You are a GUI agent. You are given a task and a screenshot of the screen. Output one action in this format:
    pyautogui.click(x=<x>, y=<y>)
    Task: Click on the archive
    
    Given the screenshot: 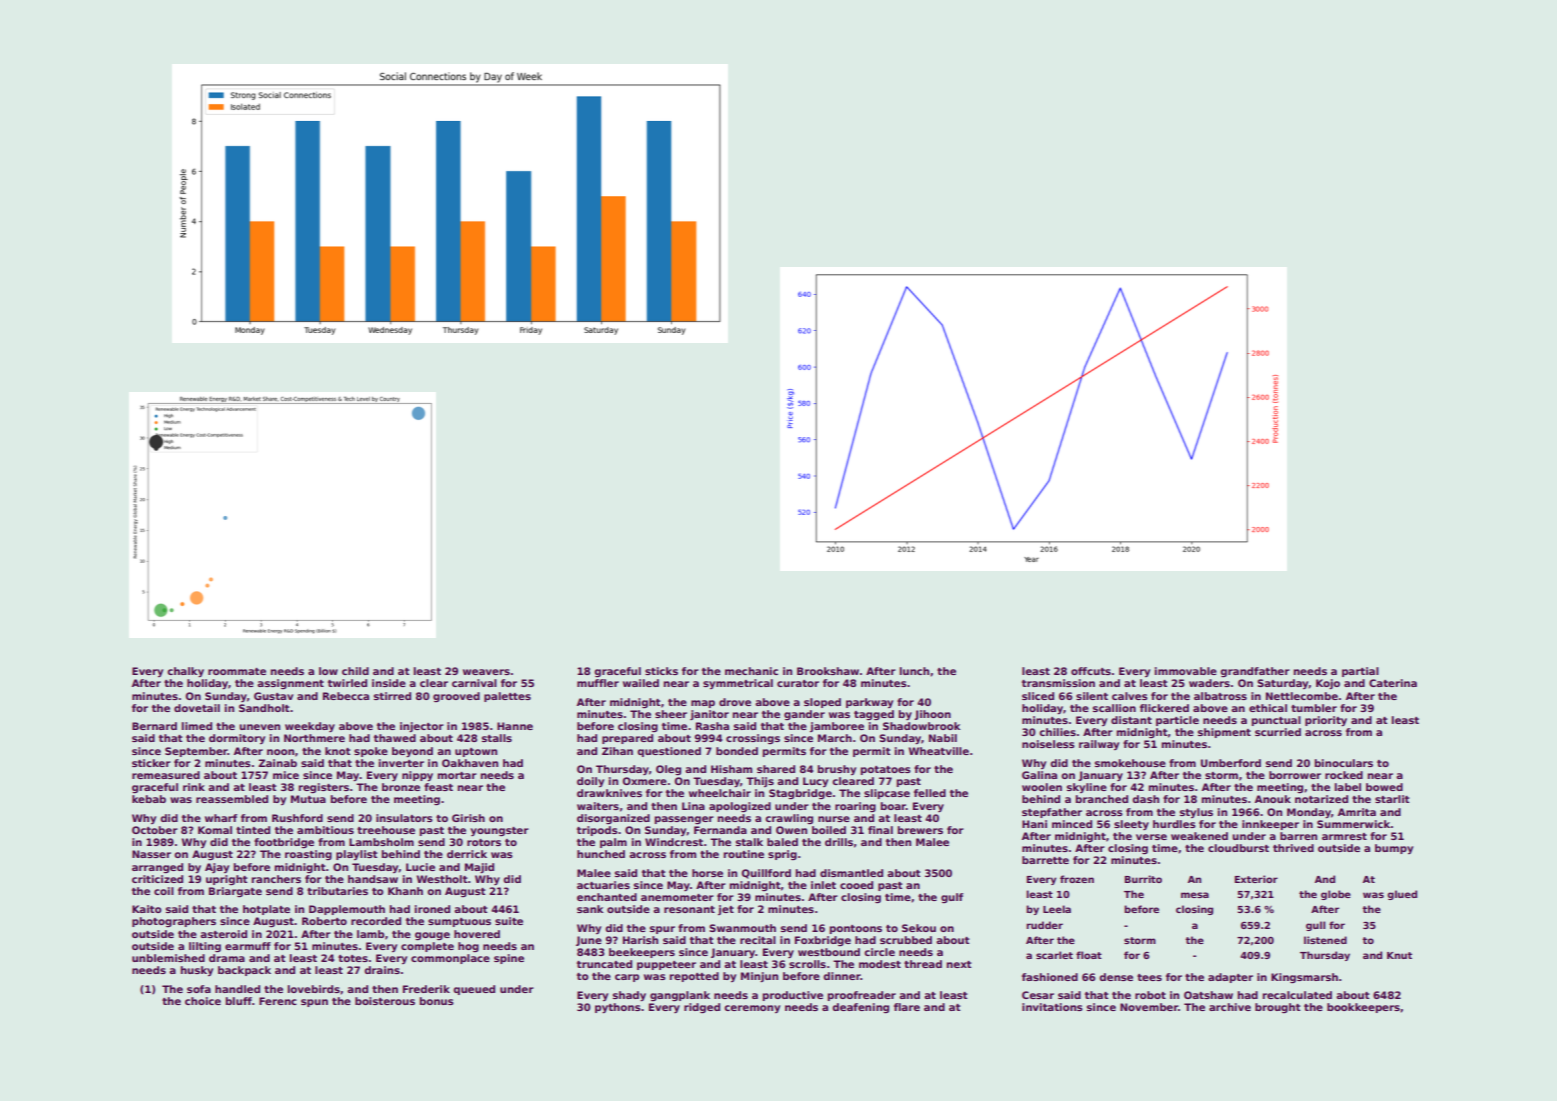 What is the action you would take?
    pyautogui.click(x=1230, y=1007)
